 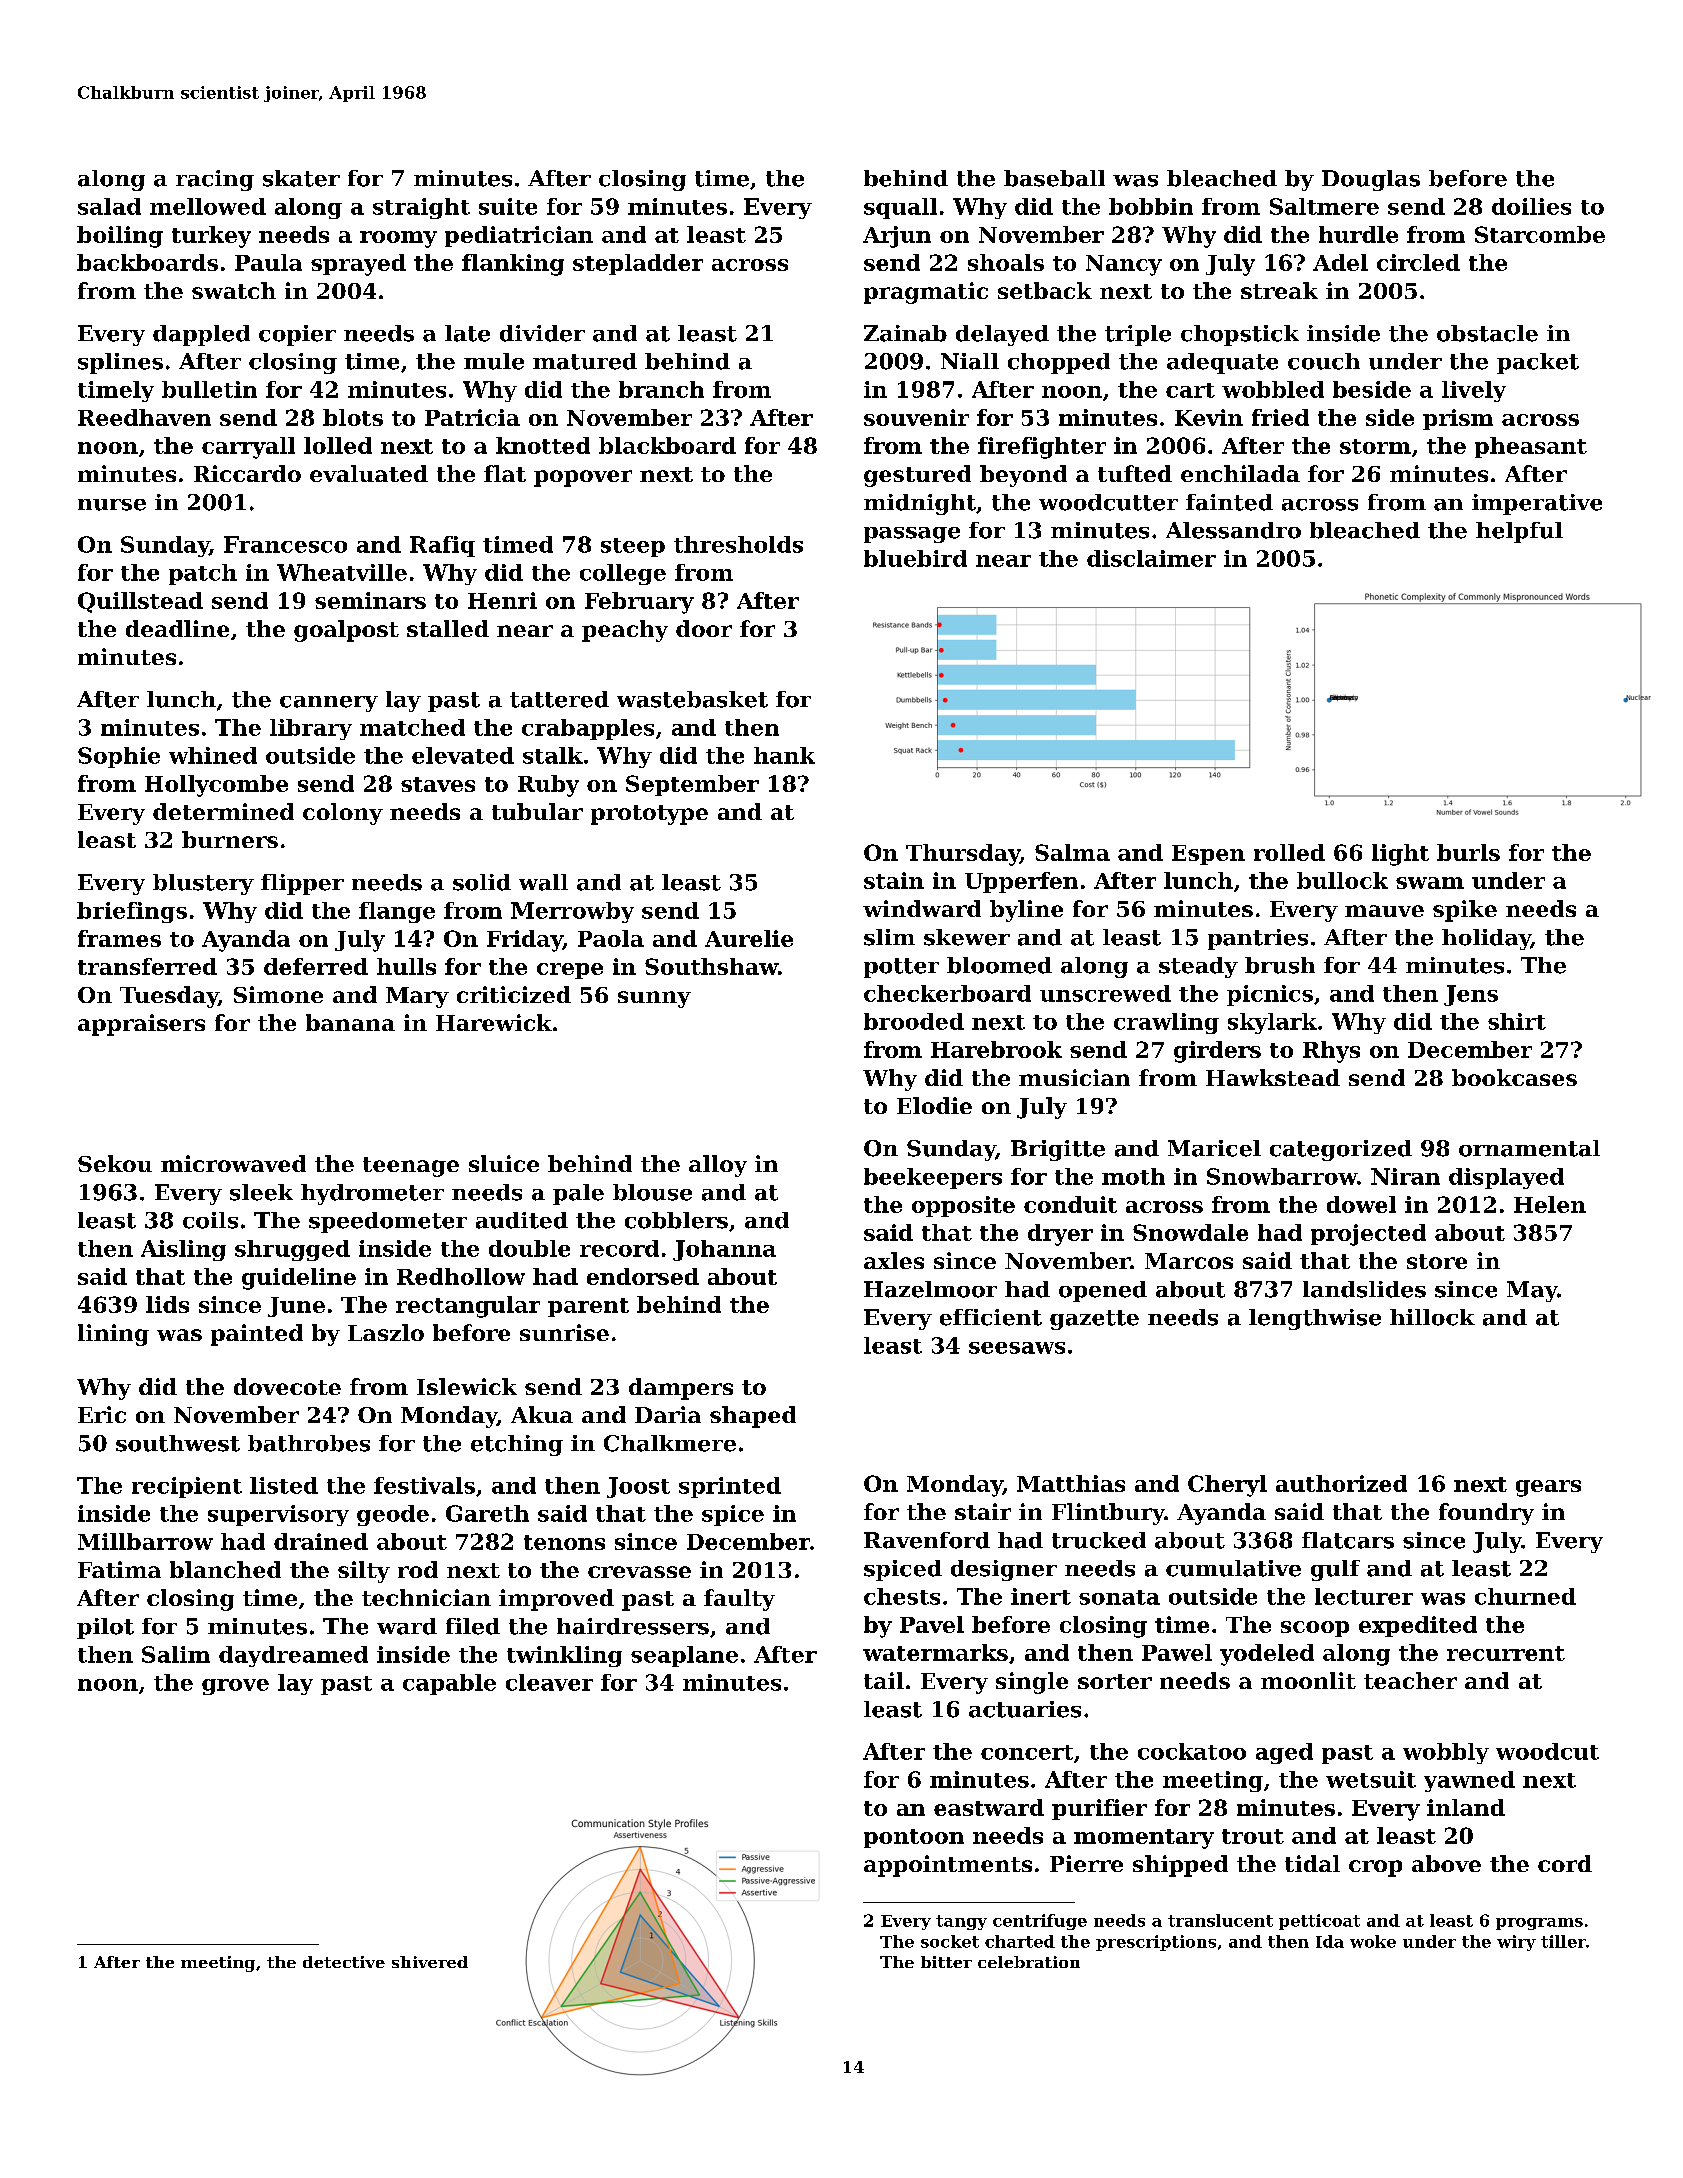 What do you see at coordinates (897, 237) in the screenshot?
I see `Arjun` at bounding box center [897, 237].
